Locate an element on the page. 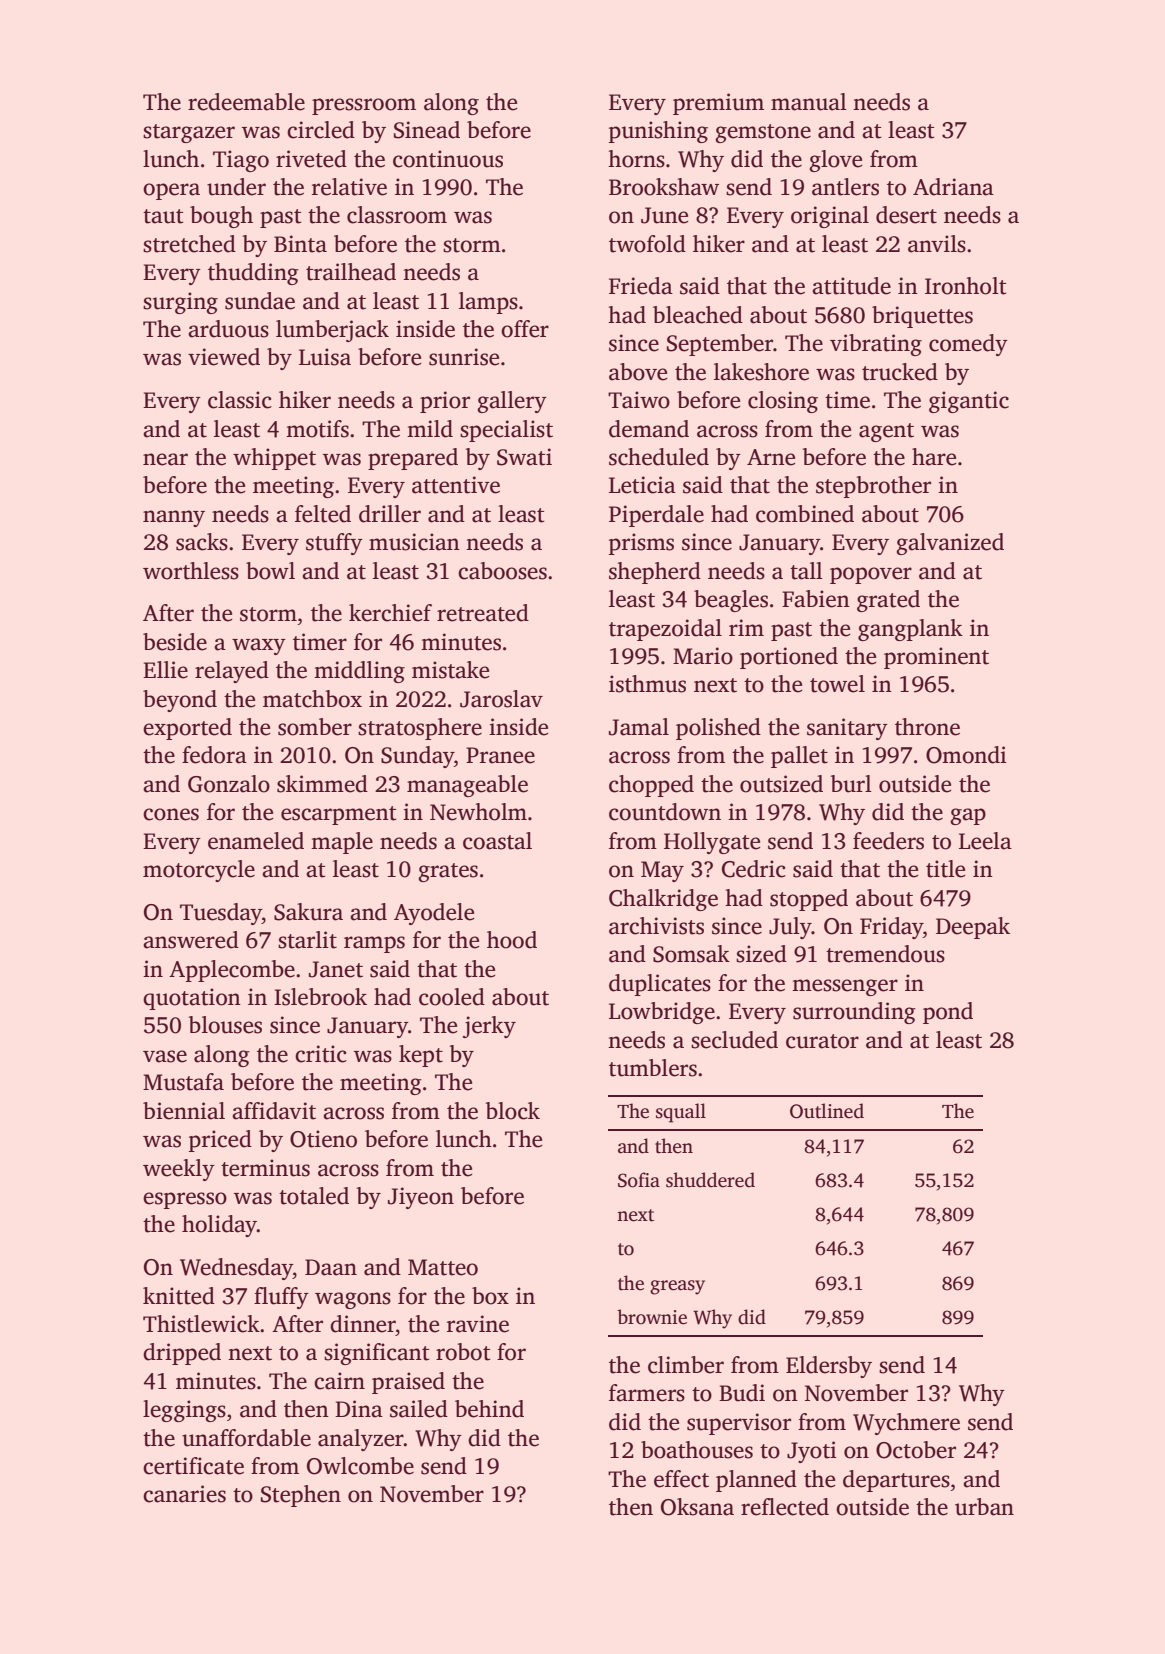 The height and width of the page is (1654, 1165). Applecombe is located at coordinates (232, 971).
